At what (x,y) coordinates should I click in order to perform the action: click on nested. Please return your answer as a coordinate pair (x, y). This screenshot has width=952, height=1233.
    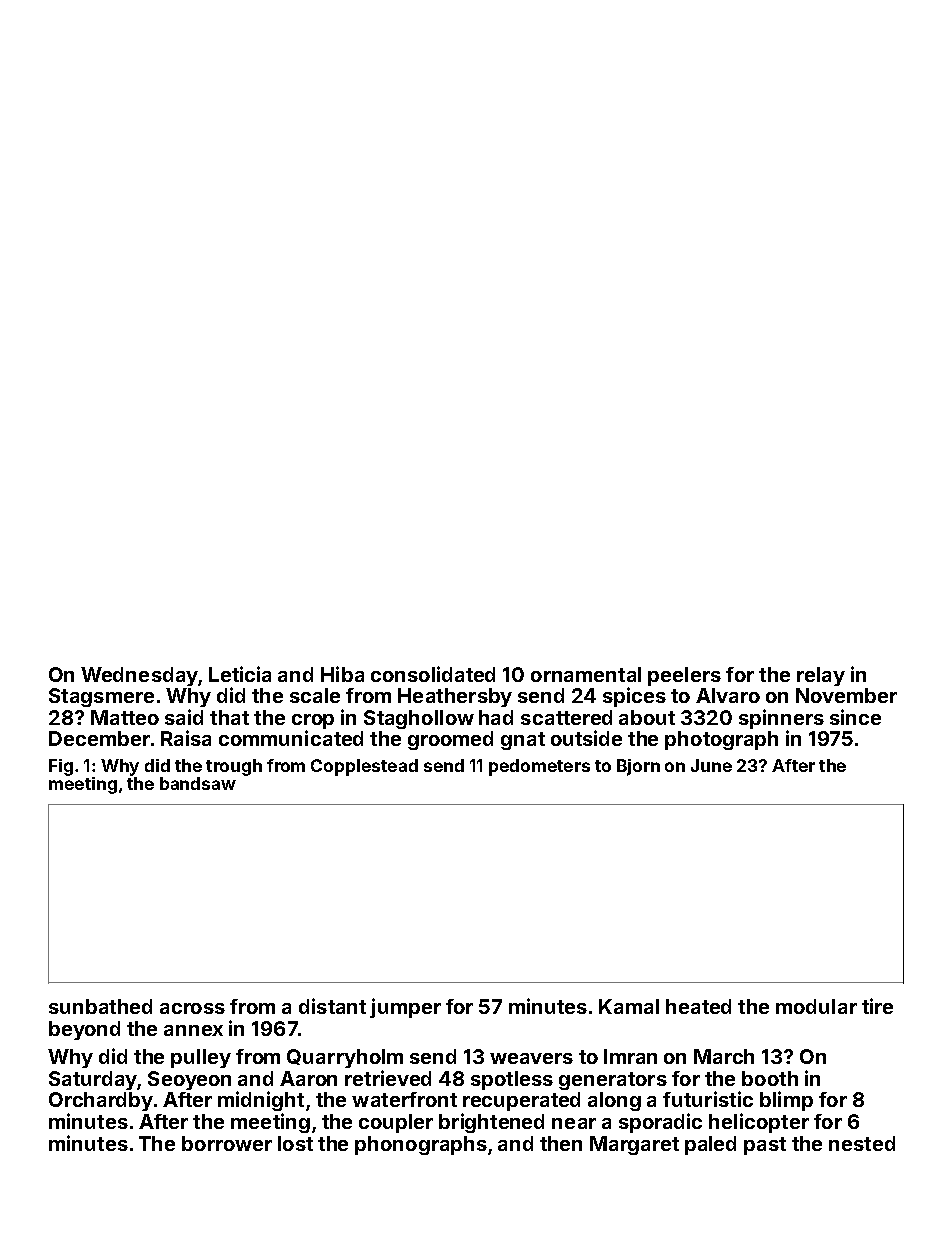
    Looking at the image, I should click on (862, 1143).
